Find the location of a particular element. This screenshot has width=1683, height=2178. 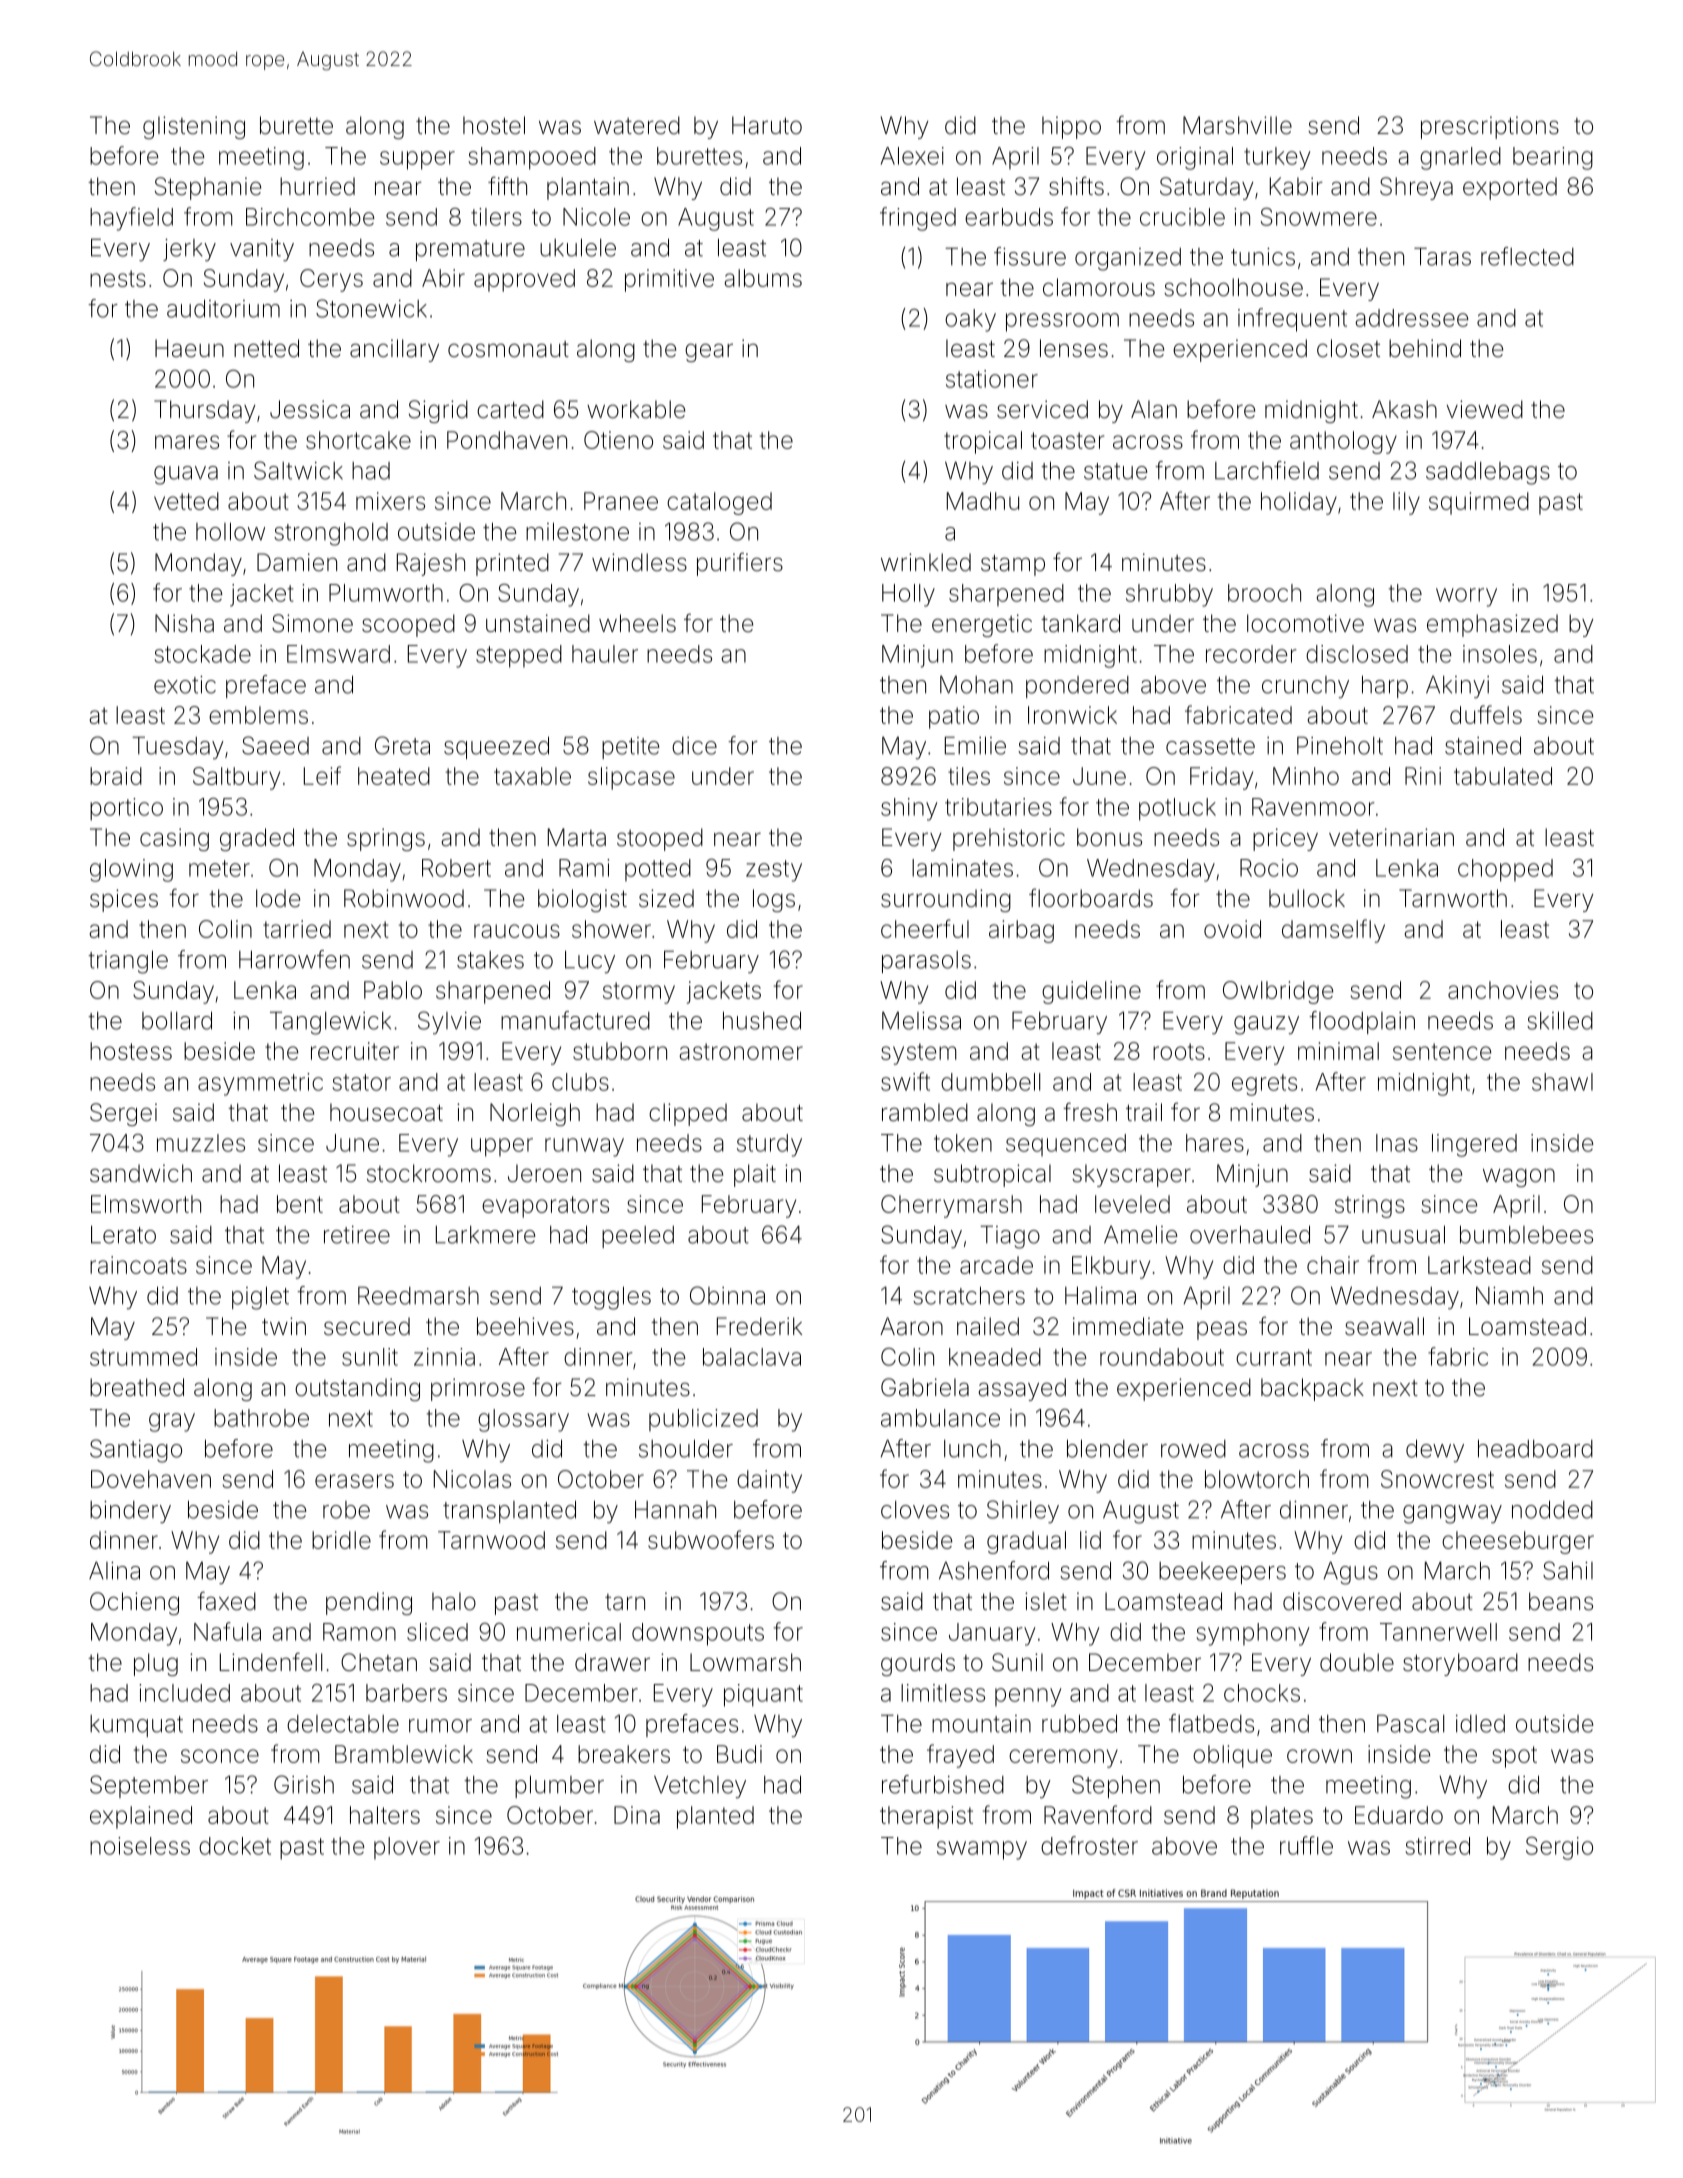

Haruto is located at coordinates (767, 125).
